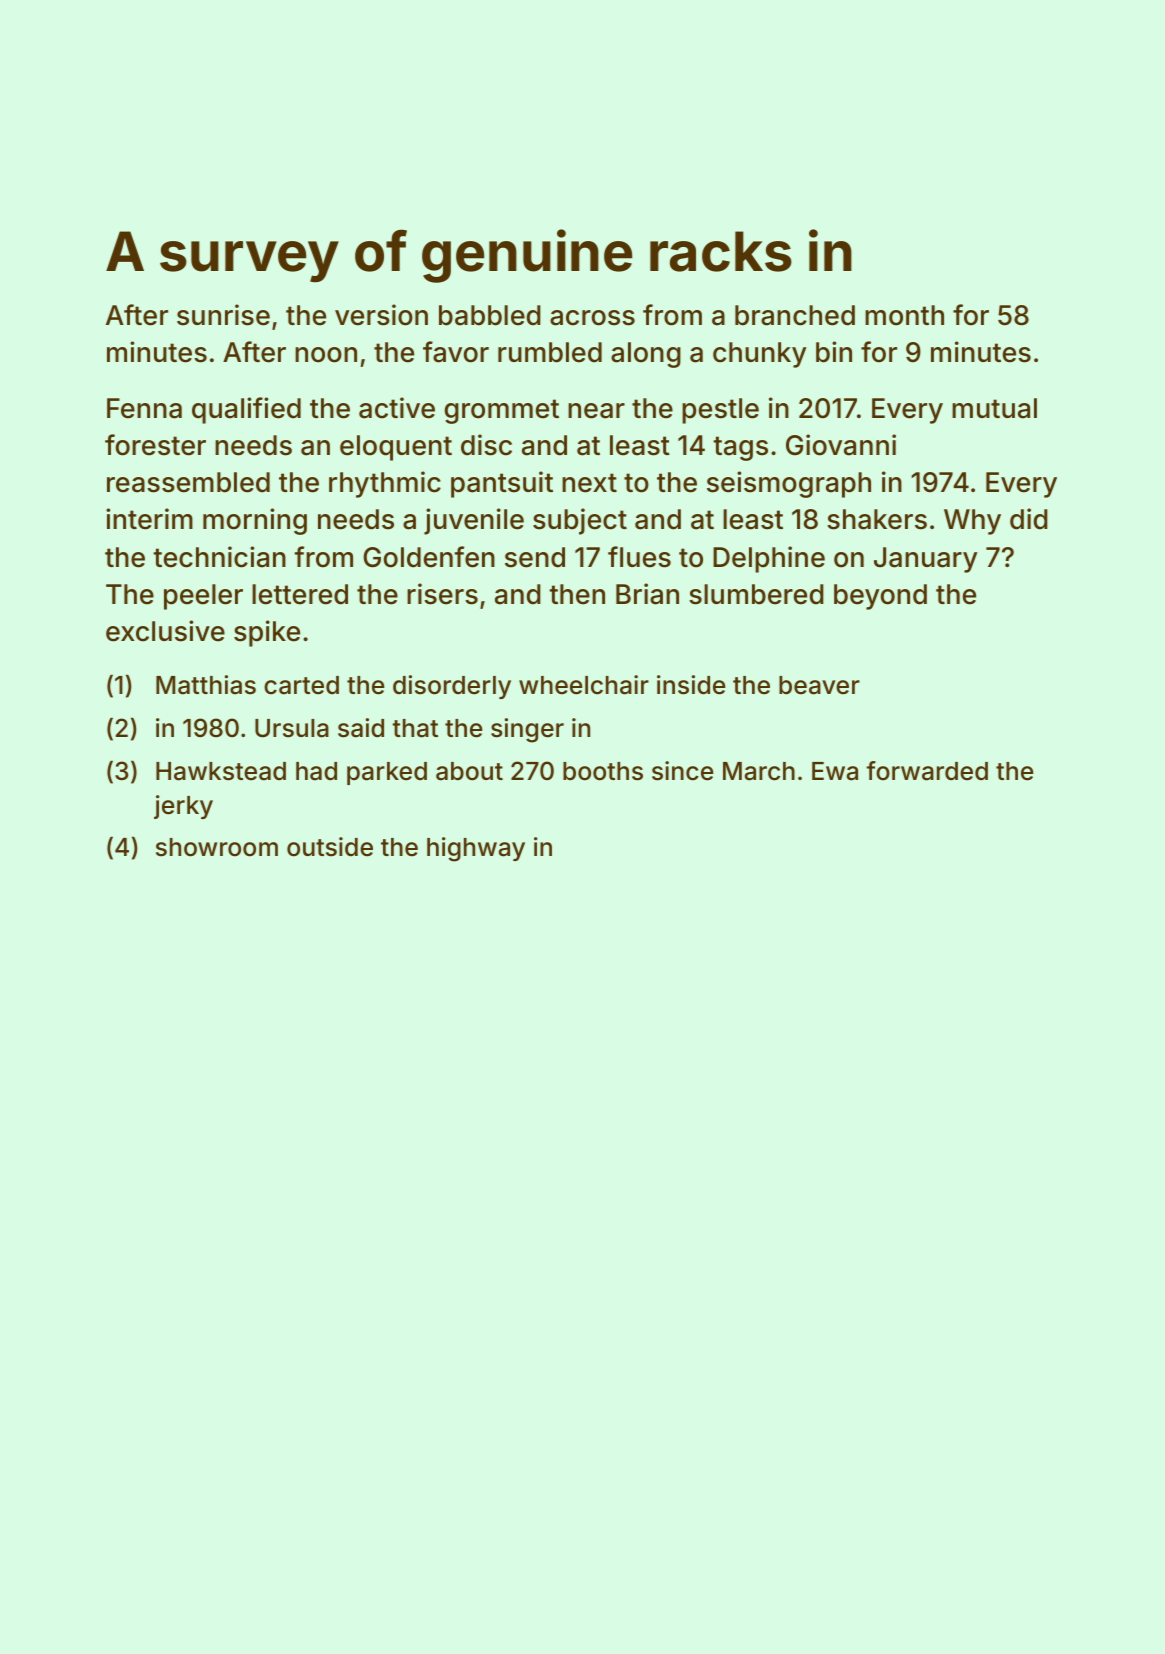 This screenshot has height=1654, width=1165. I want to click on flues, so click(639, 557).
